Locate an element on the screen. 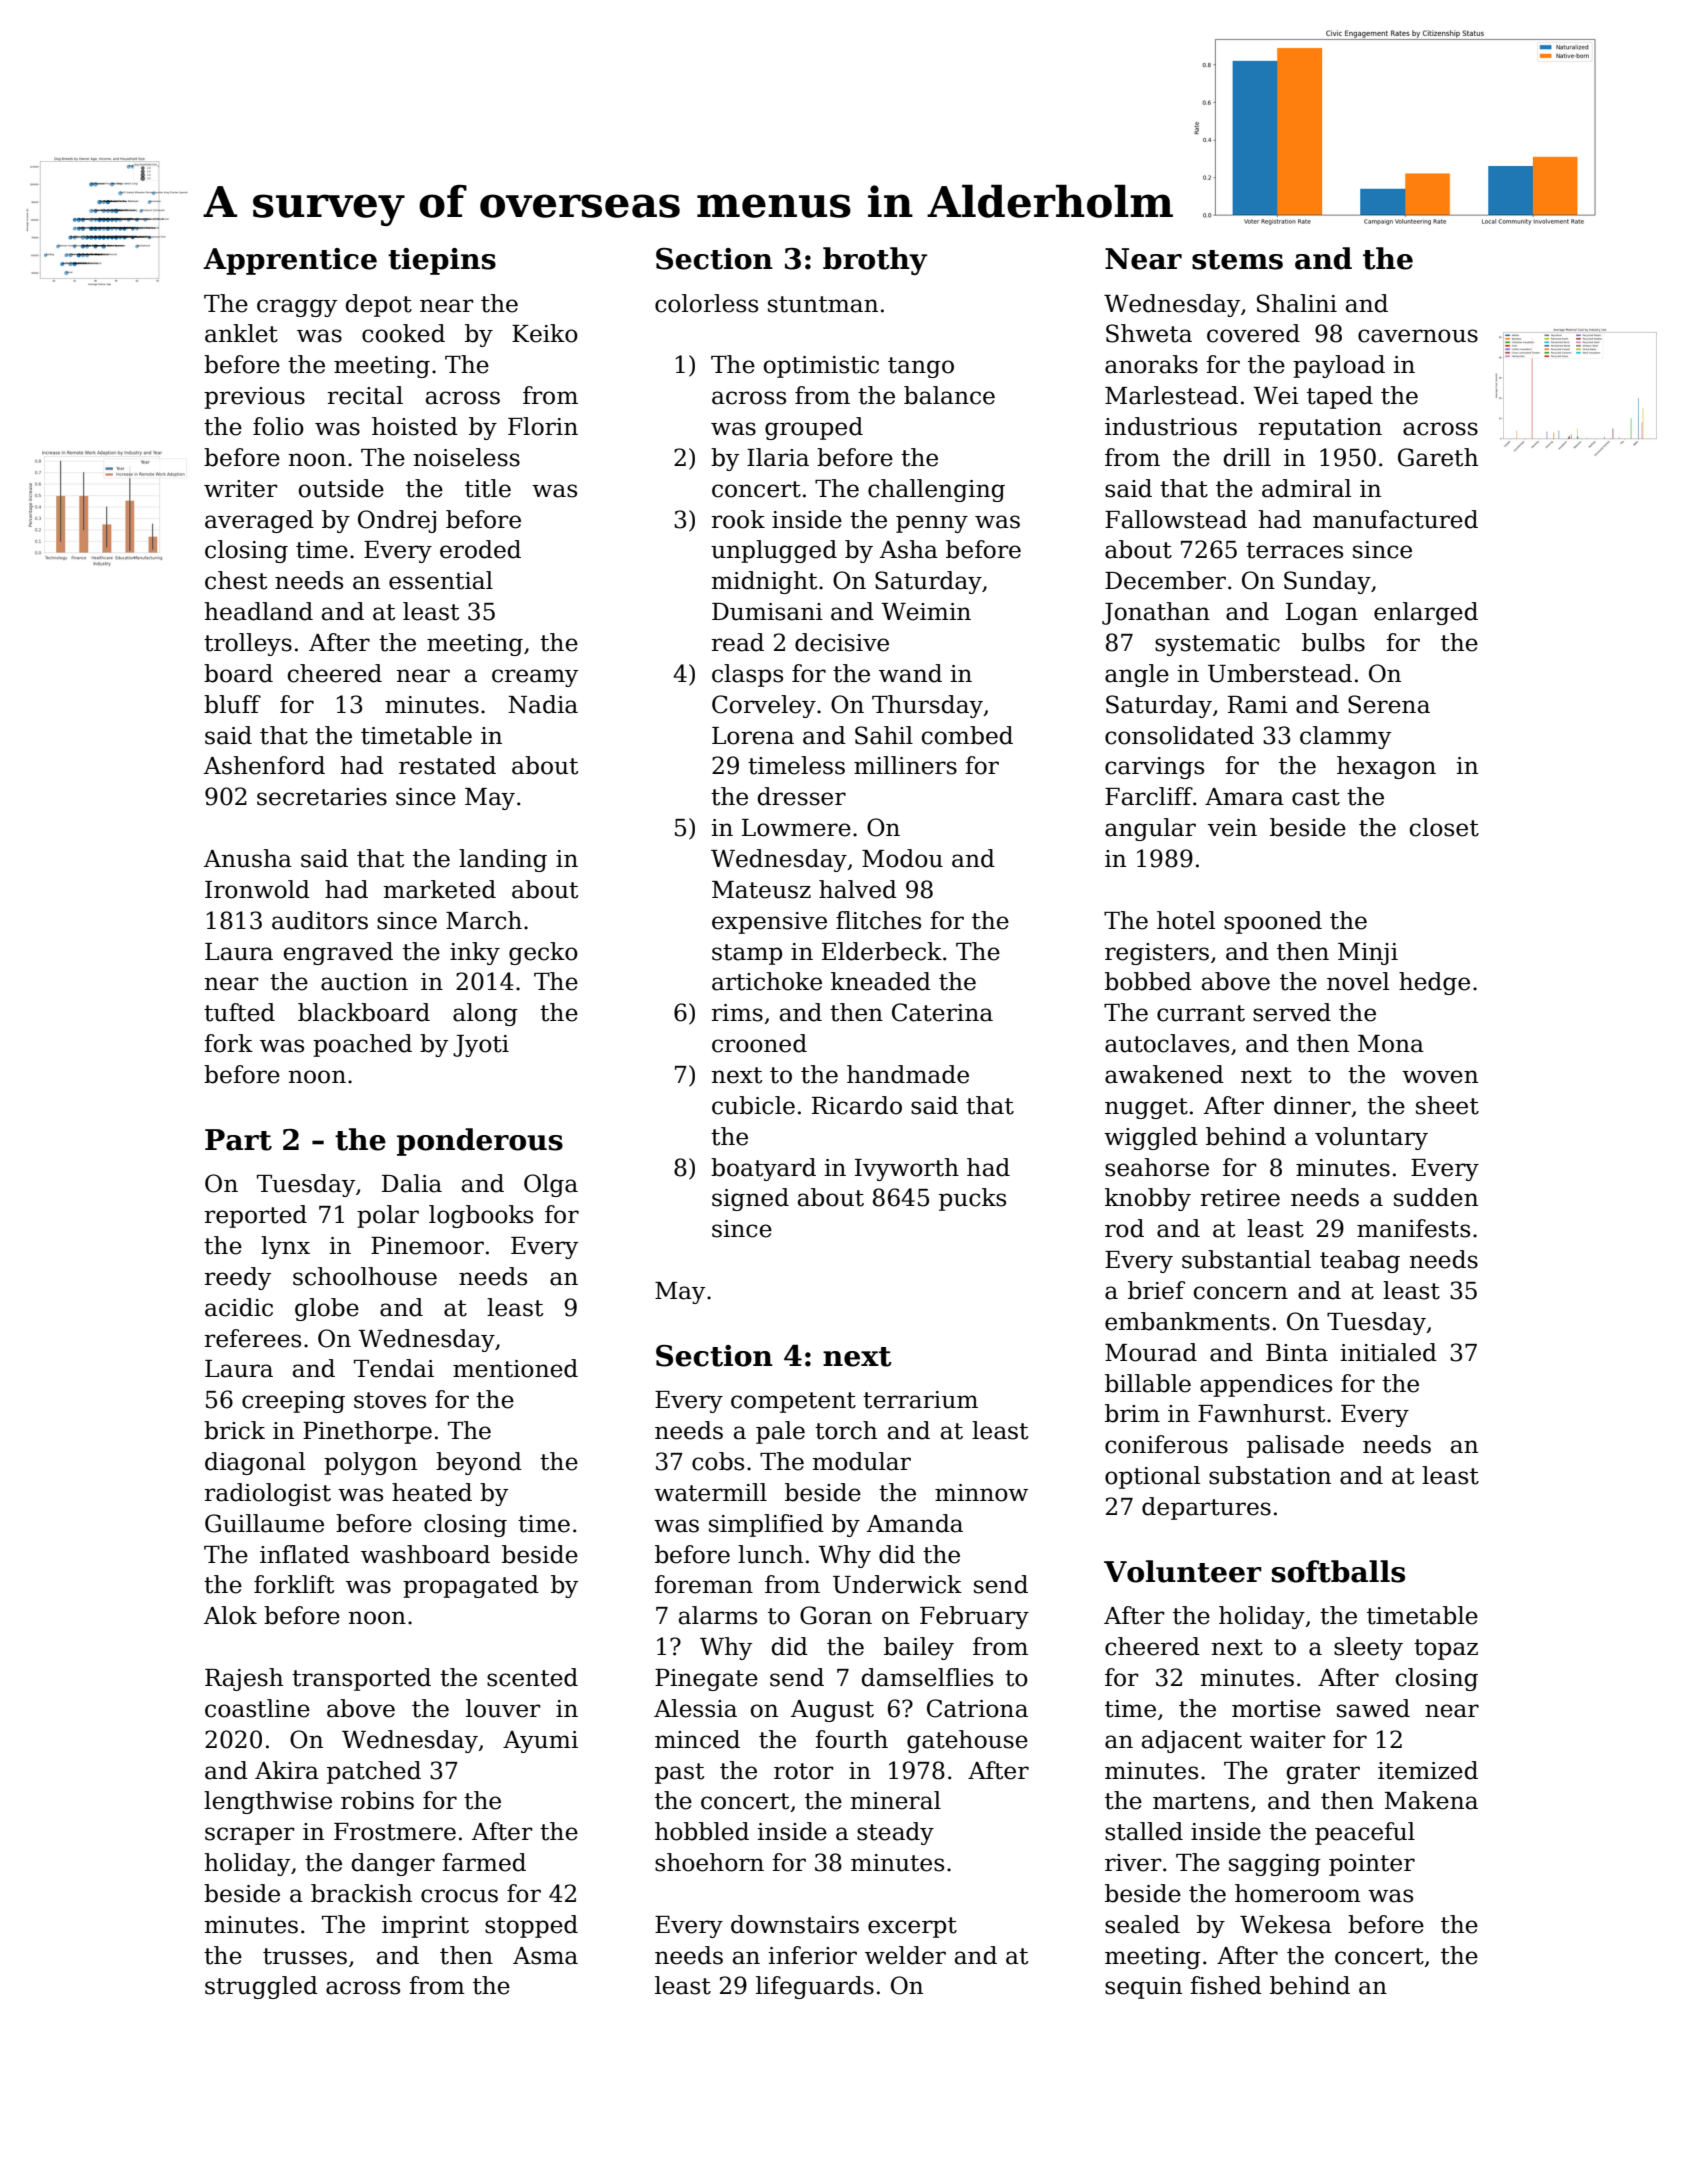 Image resolution: width=1683 pixels, height=2178 pixels. stems is located at coordinates (1237, 260).
